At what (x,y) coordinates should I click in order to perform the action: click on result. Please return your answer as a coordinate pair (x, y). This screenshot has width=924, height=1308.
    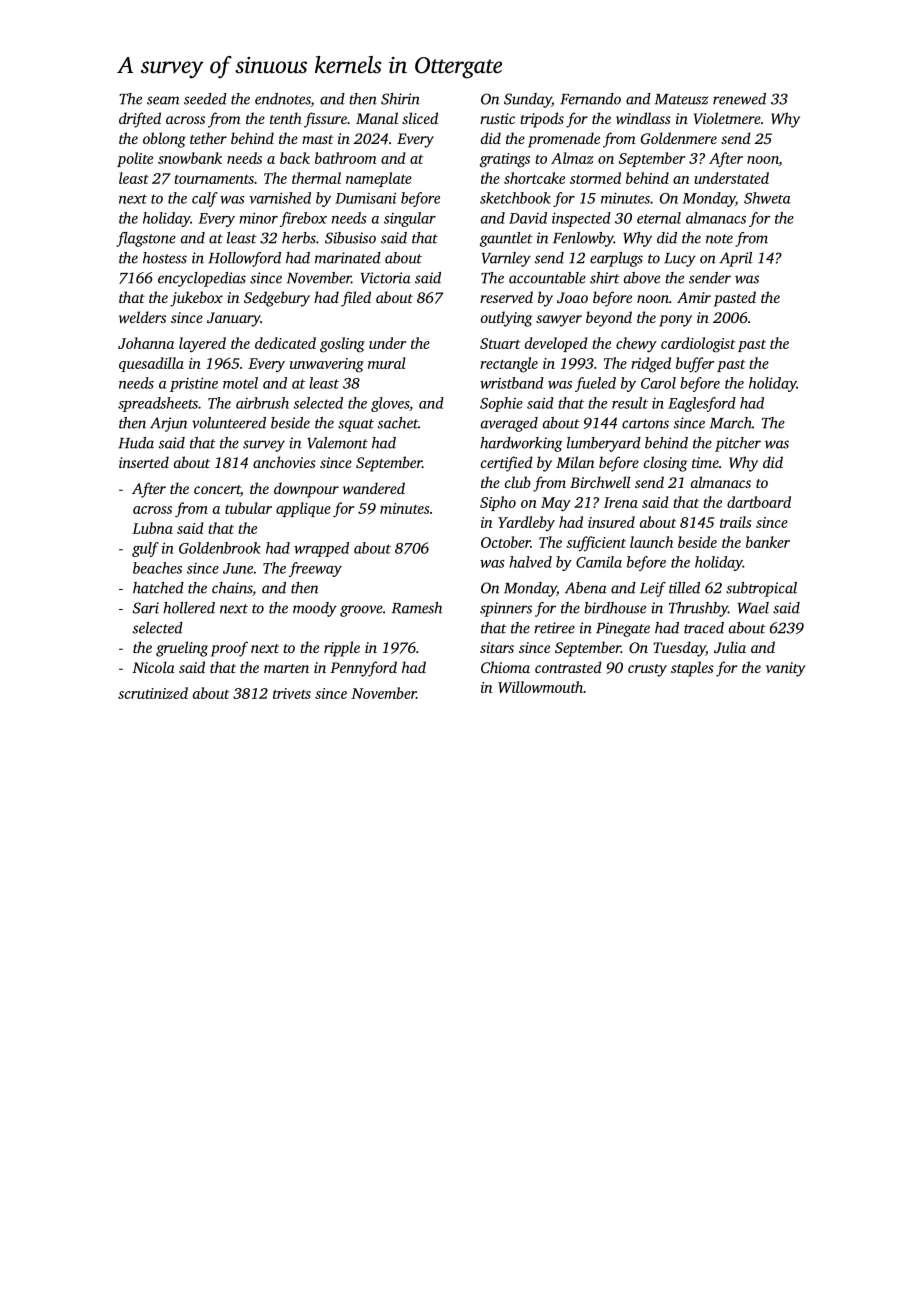
    Looking at the image, I should click on (630, 403).
